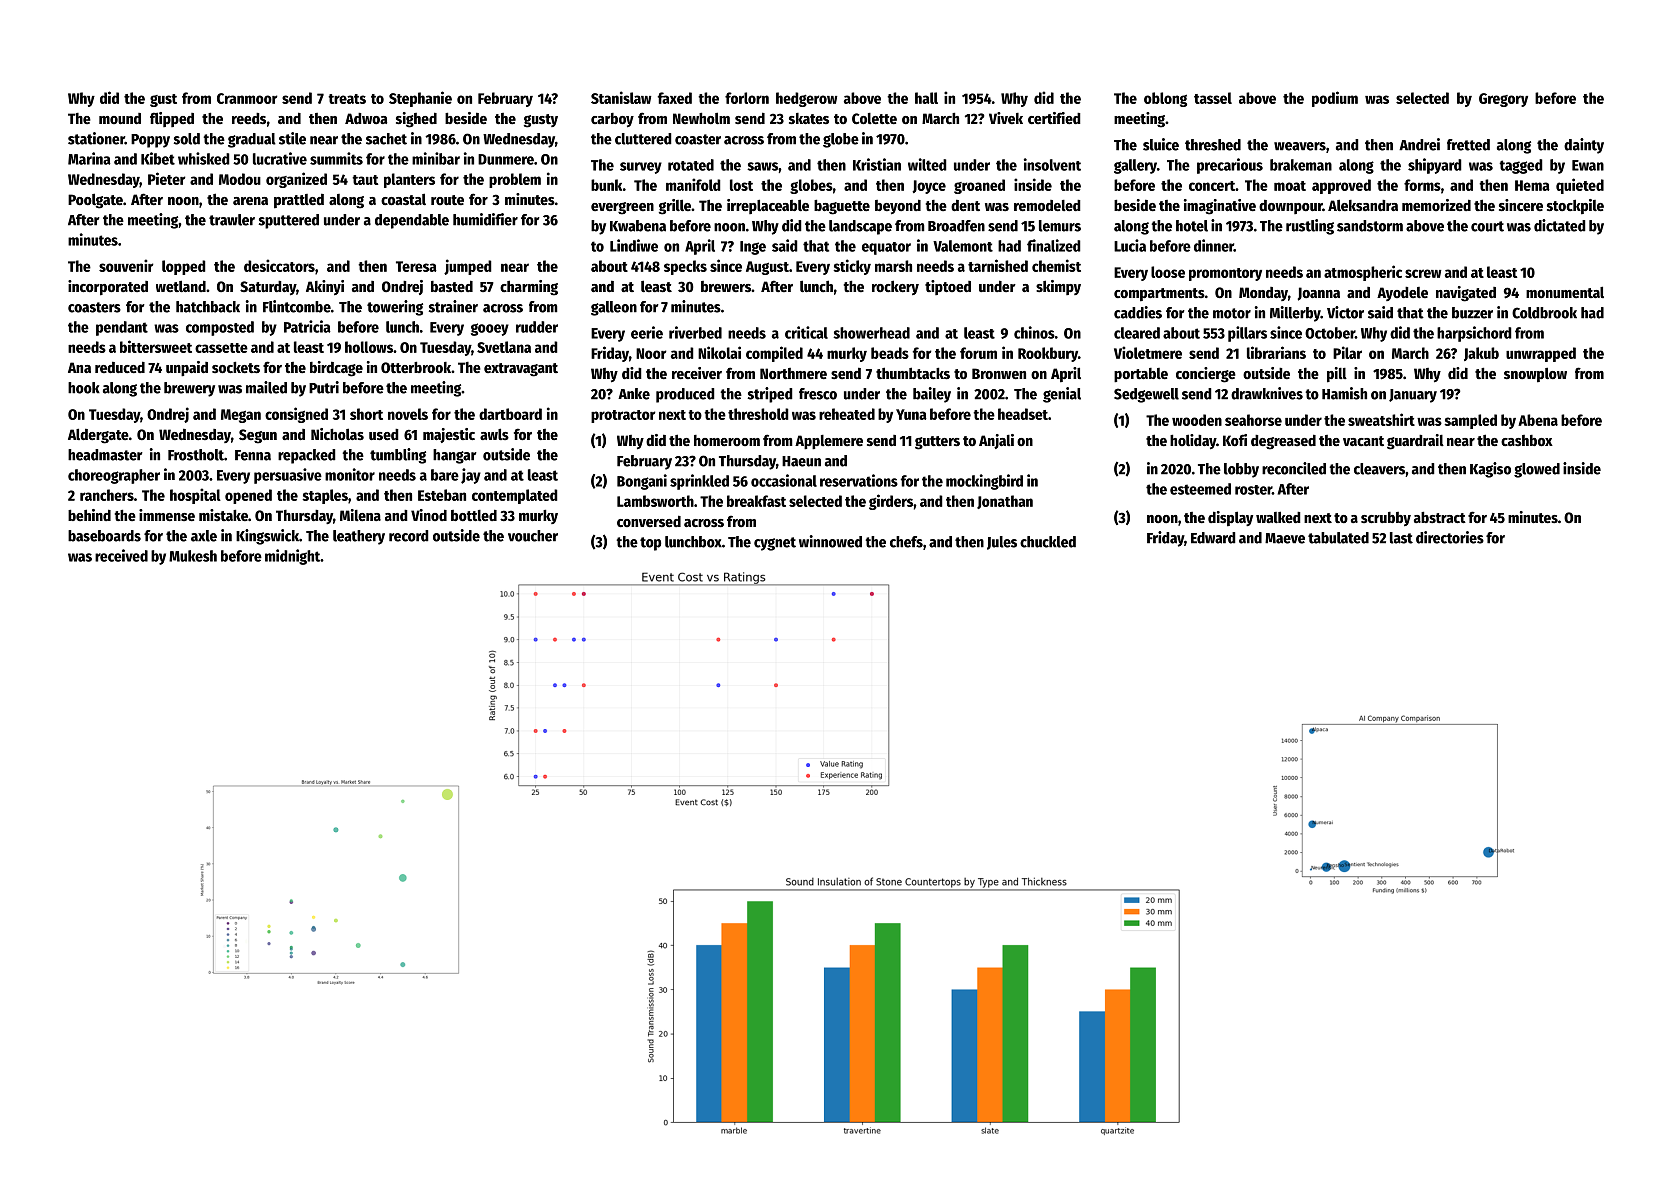 The image size is (1672, 1182). Describe the element at coordinates (651, 353) in the screenshot. I see `Noor` at that location.
